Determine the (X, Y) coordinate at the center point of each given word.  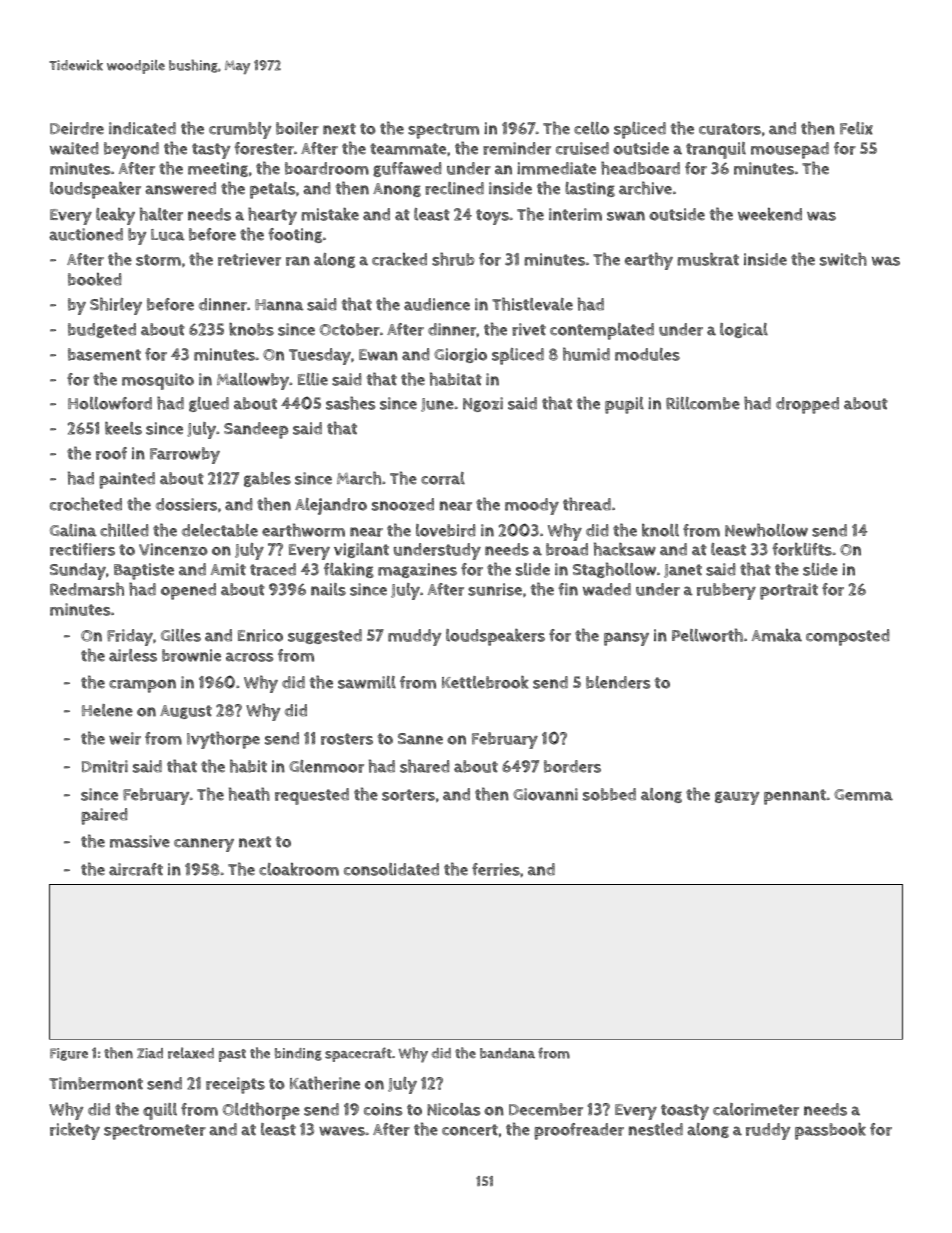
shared (425, 766)
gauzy (737, 798)
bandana (507, 1053)
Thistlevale (532, 304)
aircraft (136, 869)
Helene (107, 710)
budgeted (102, 330)
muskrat (708, 259)
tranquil (716, 150)
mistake (330, 214)
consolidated (391, 869)
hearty (272, 216)
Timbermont (96, 1083)
